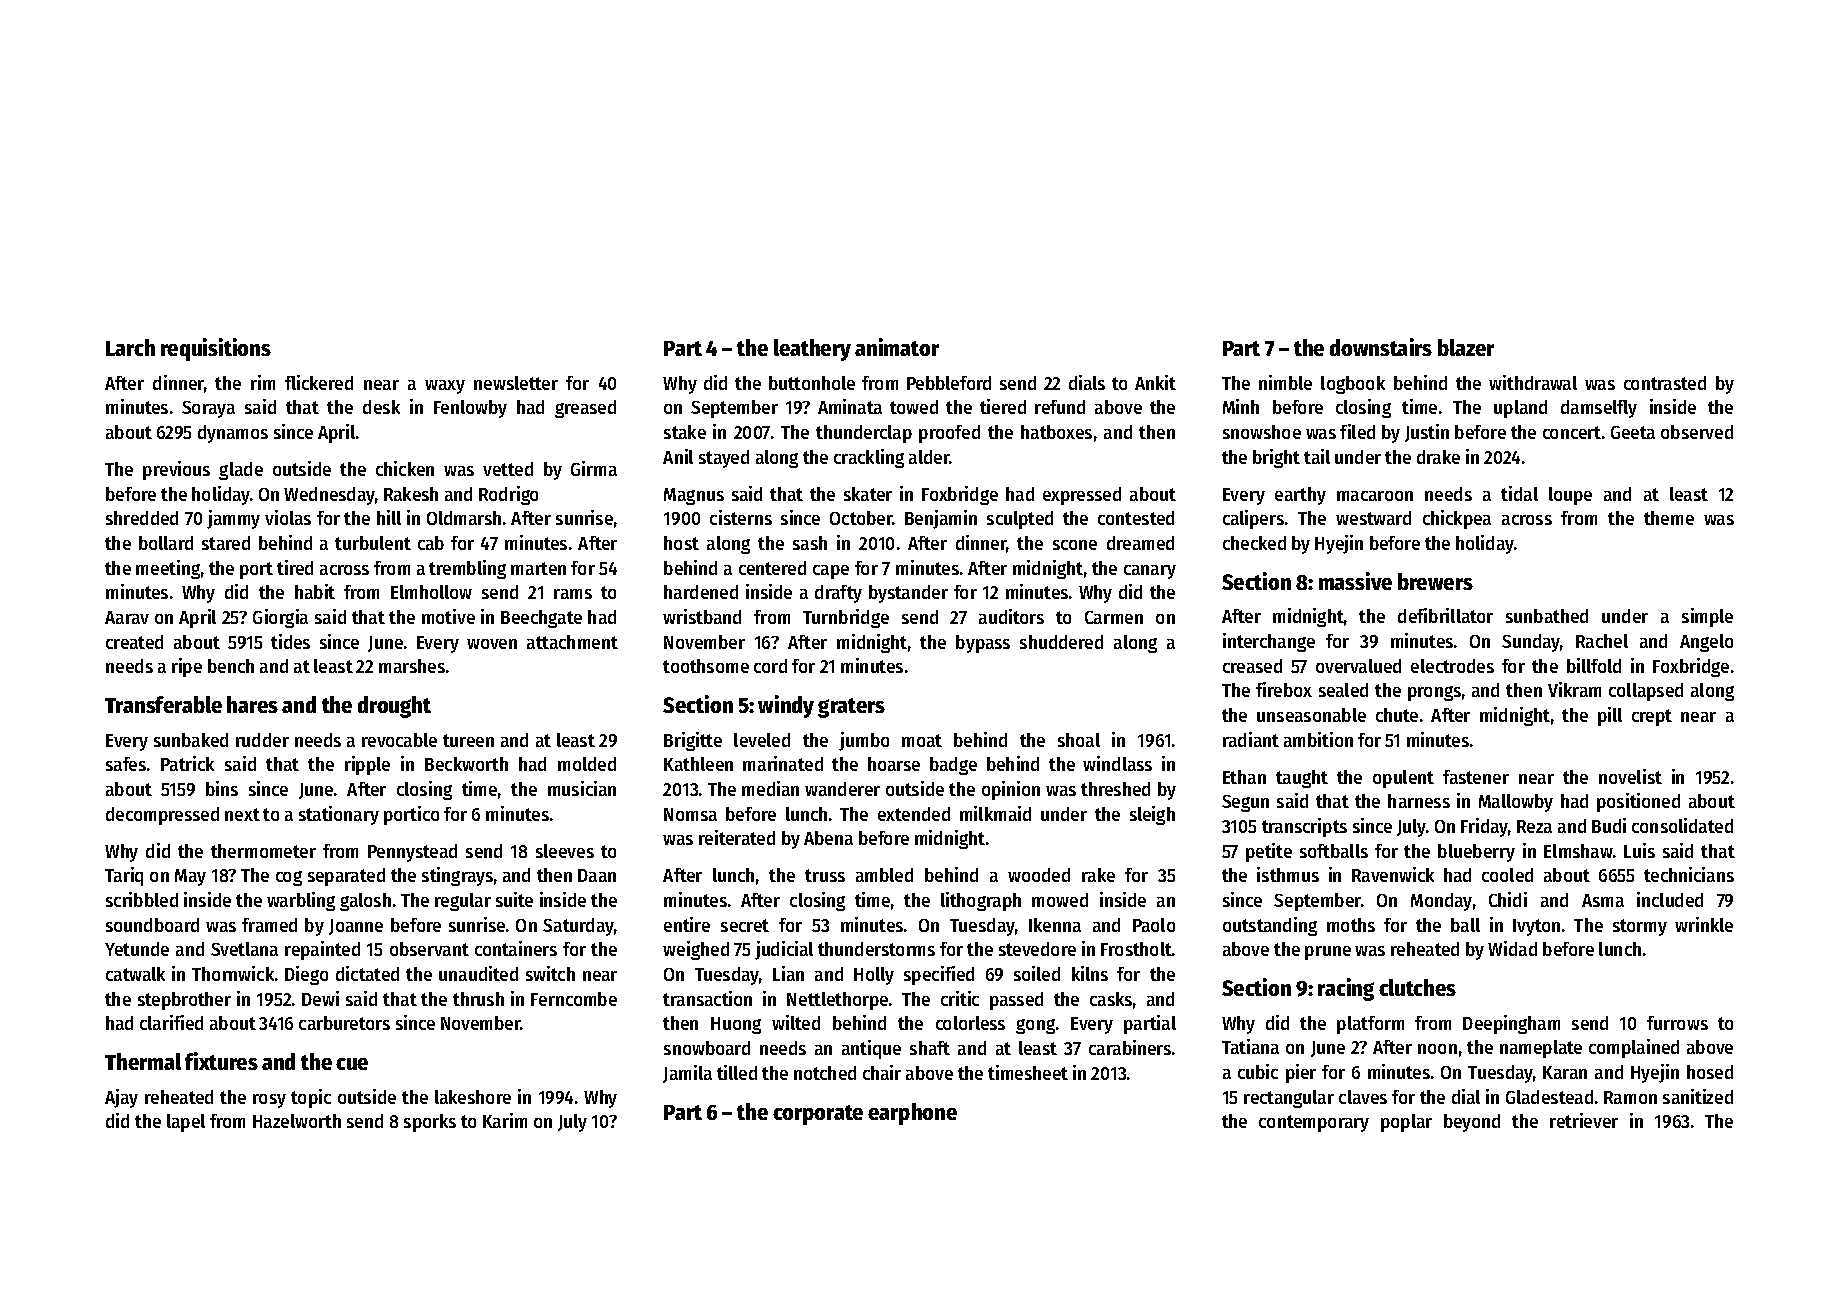 The image size is (1840, 1301). What do you see at coordinates (252, 704) in the page?
I see `hares` at bounding box center [252, 704].
